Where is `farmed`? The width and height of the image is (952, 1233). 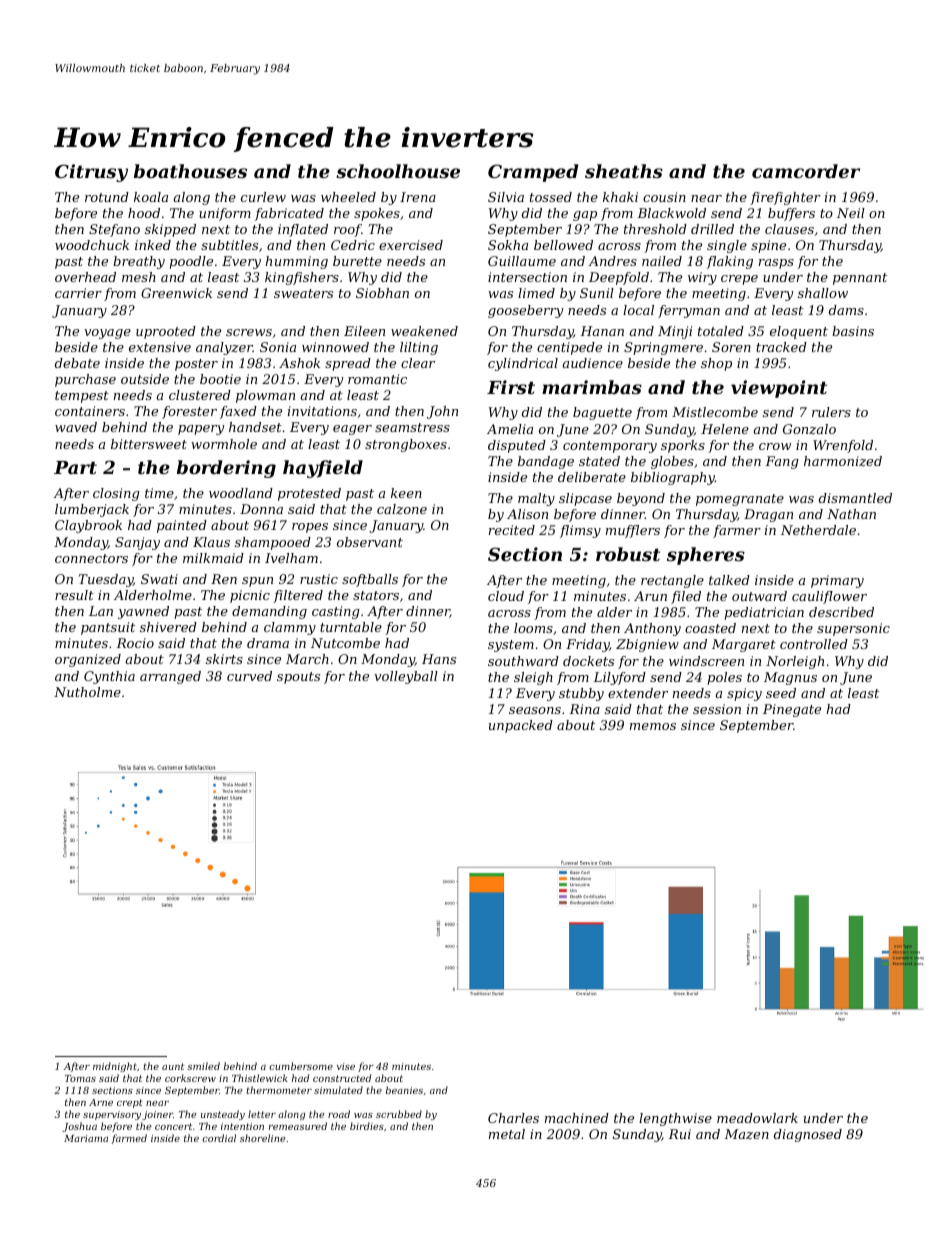
farmed is located at coordinates (129, 1139).
